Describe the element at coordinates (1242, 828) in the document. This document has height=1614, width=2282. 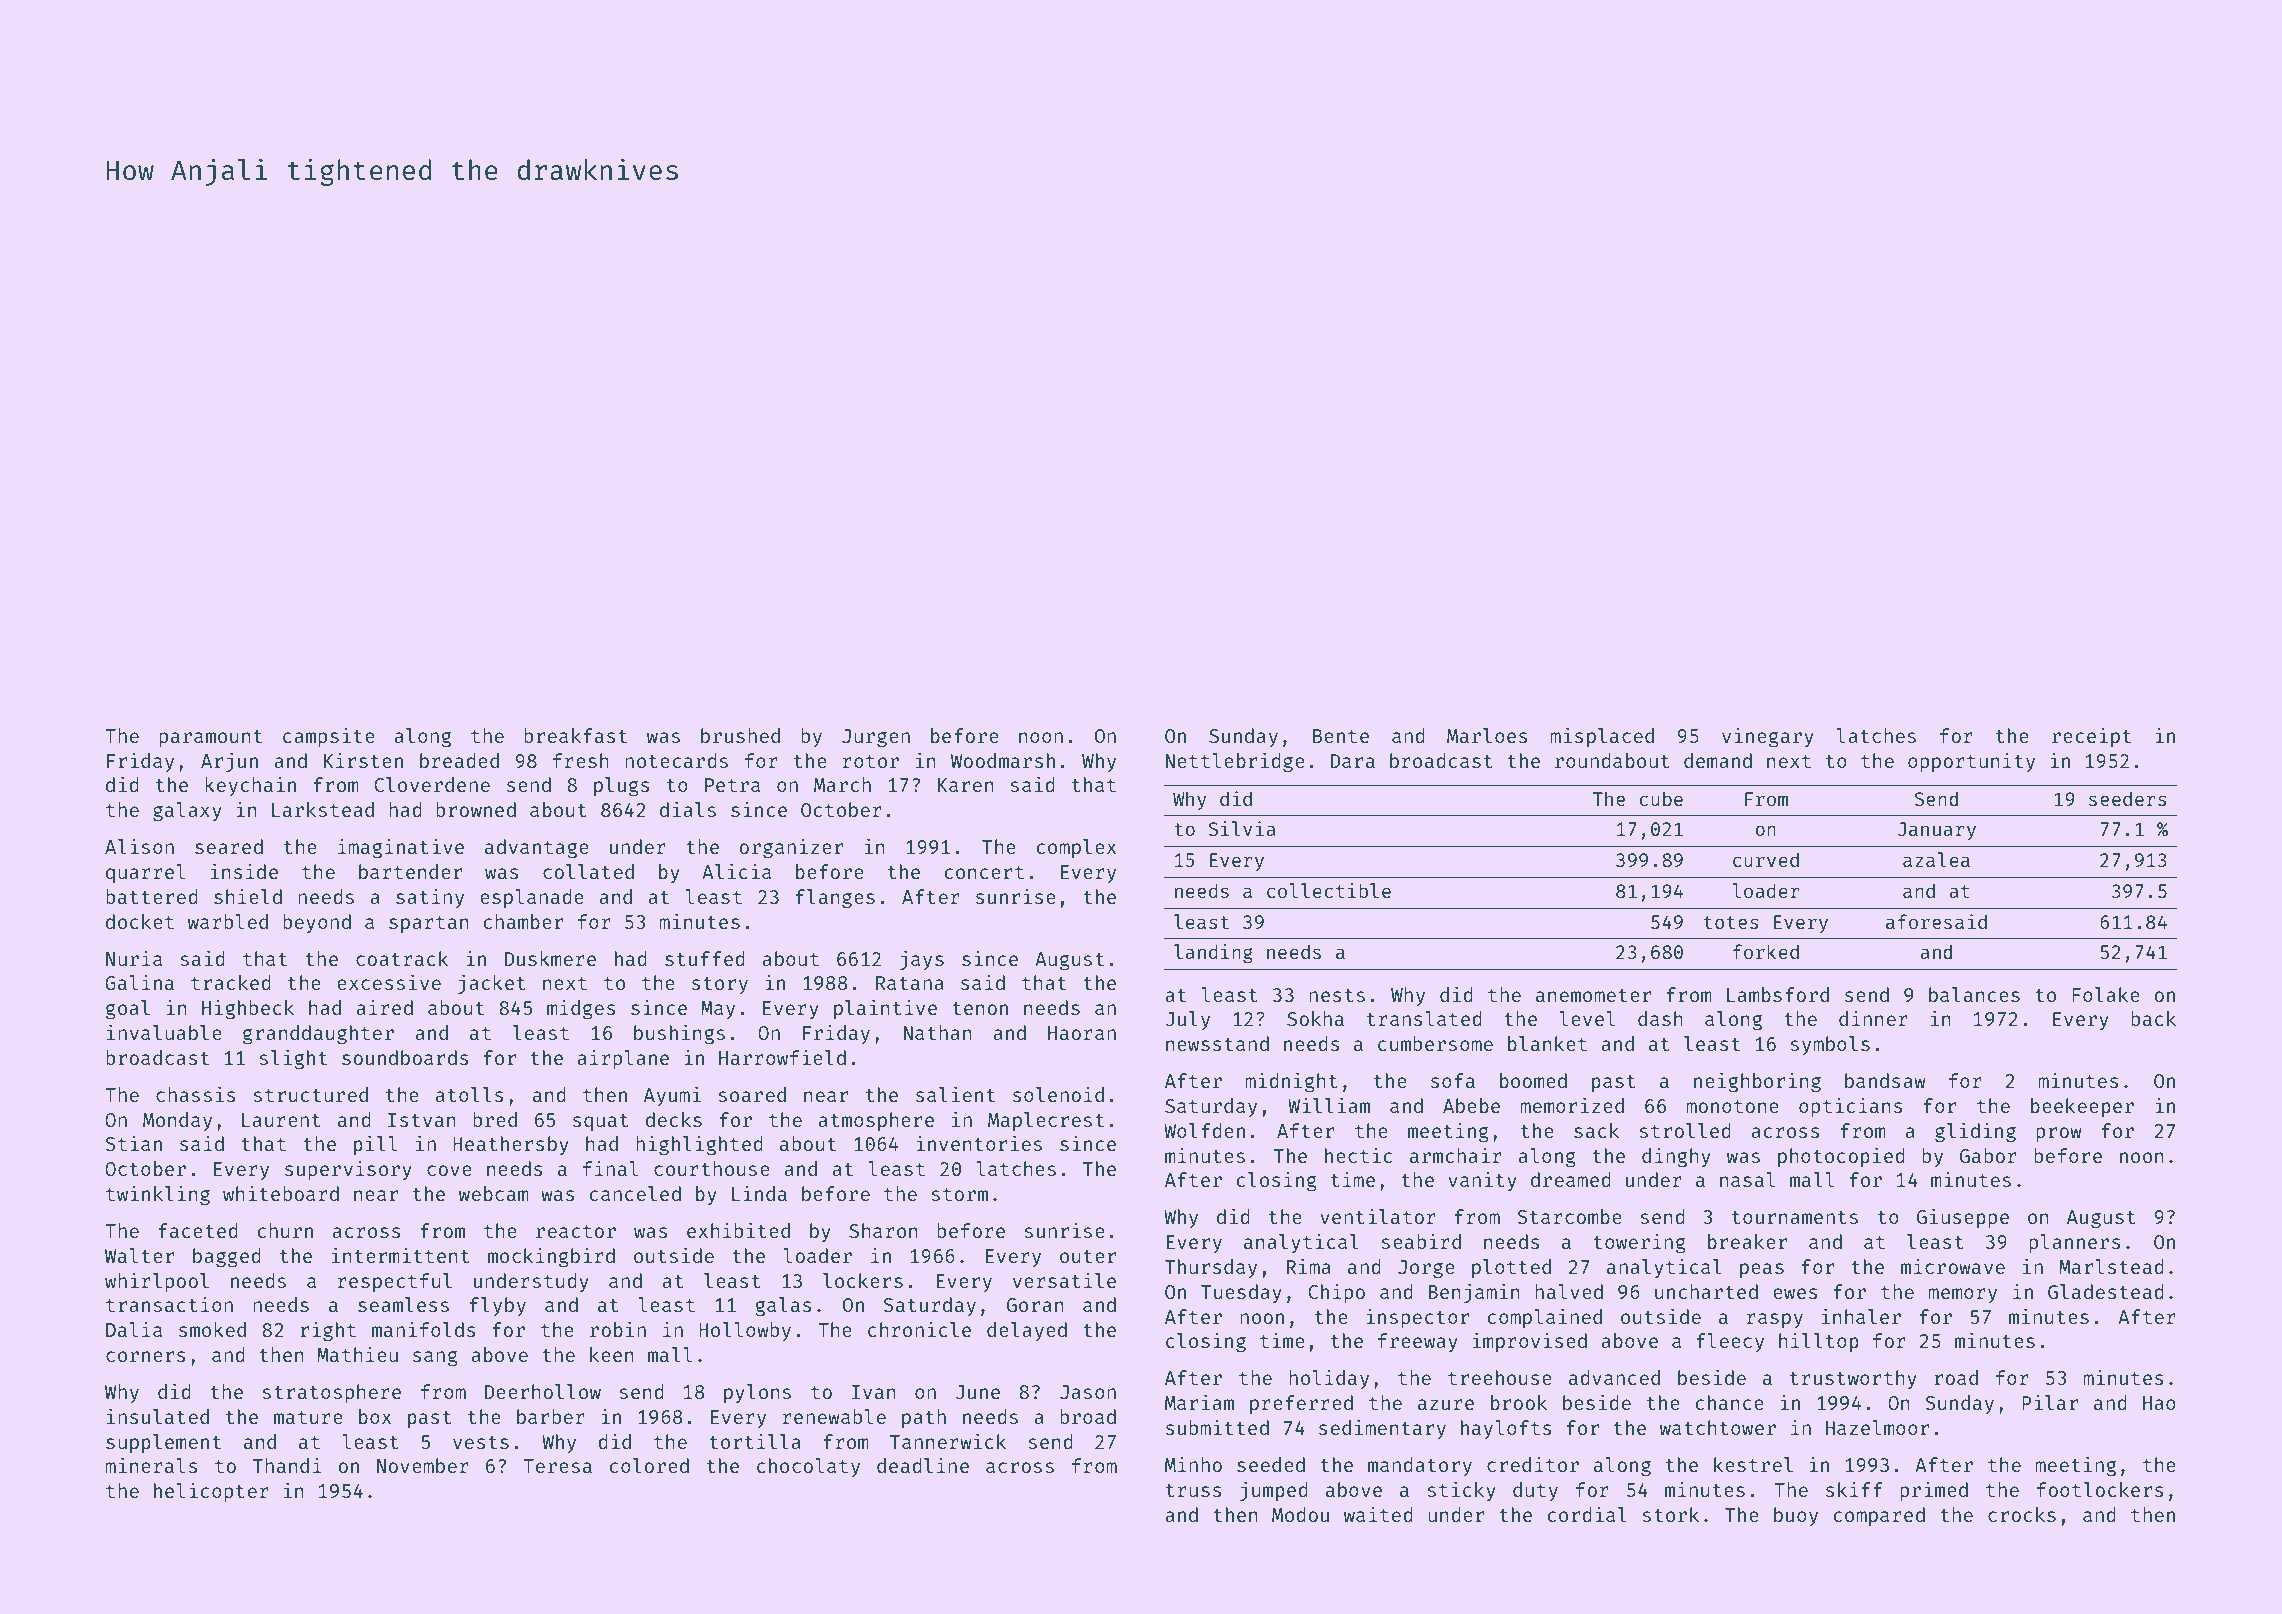
I see `Silvia` at that location.
